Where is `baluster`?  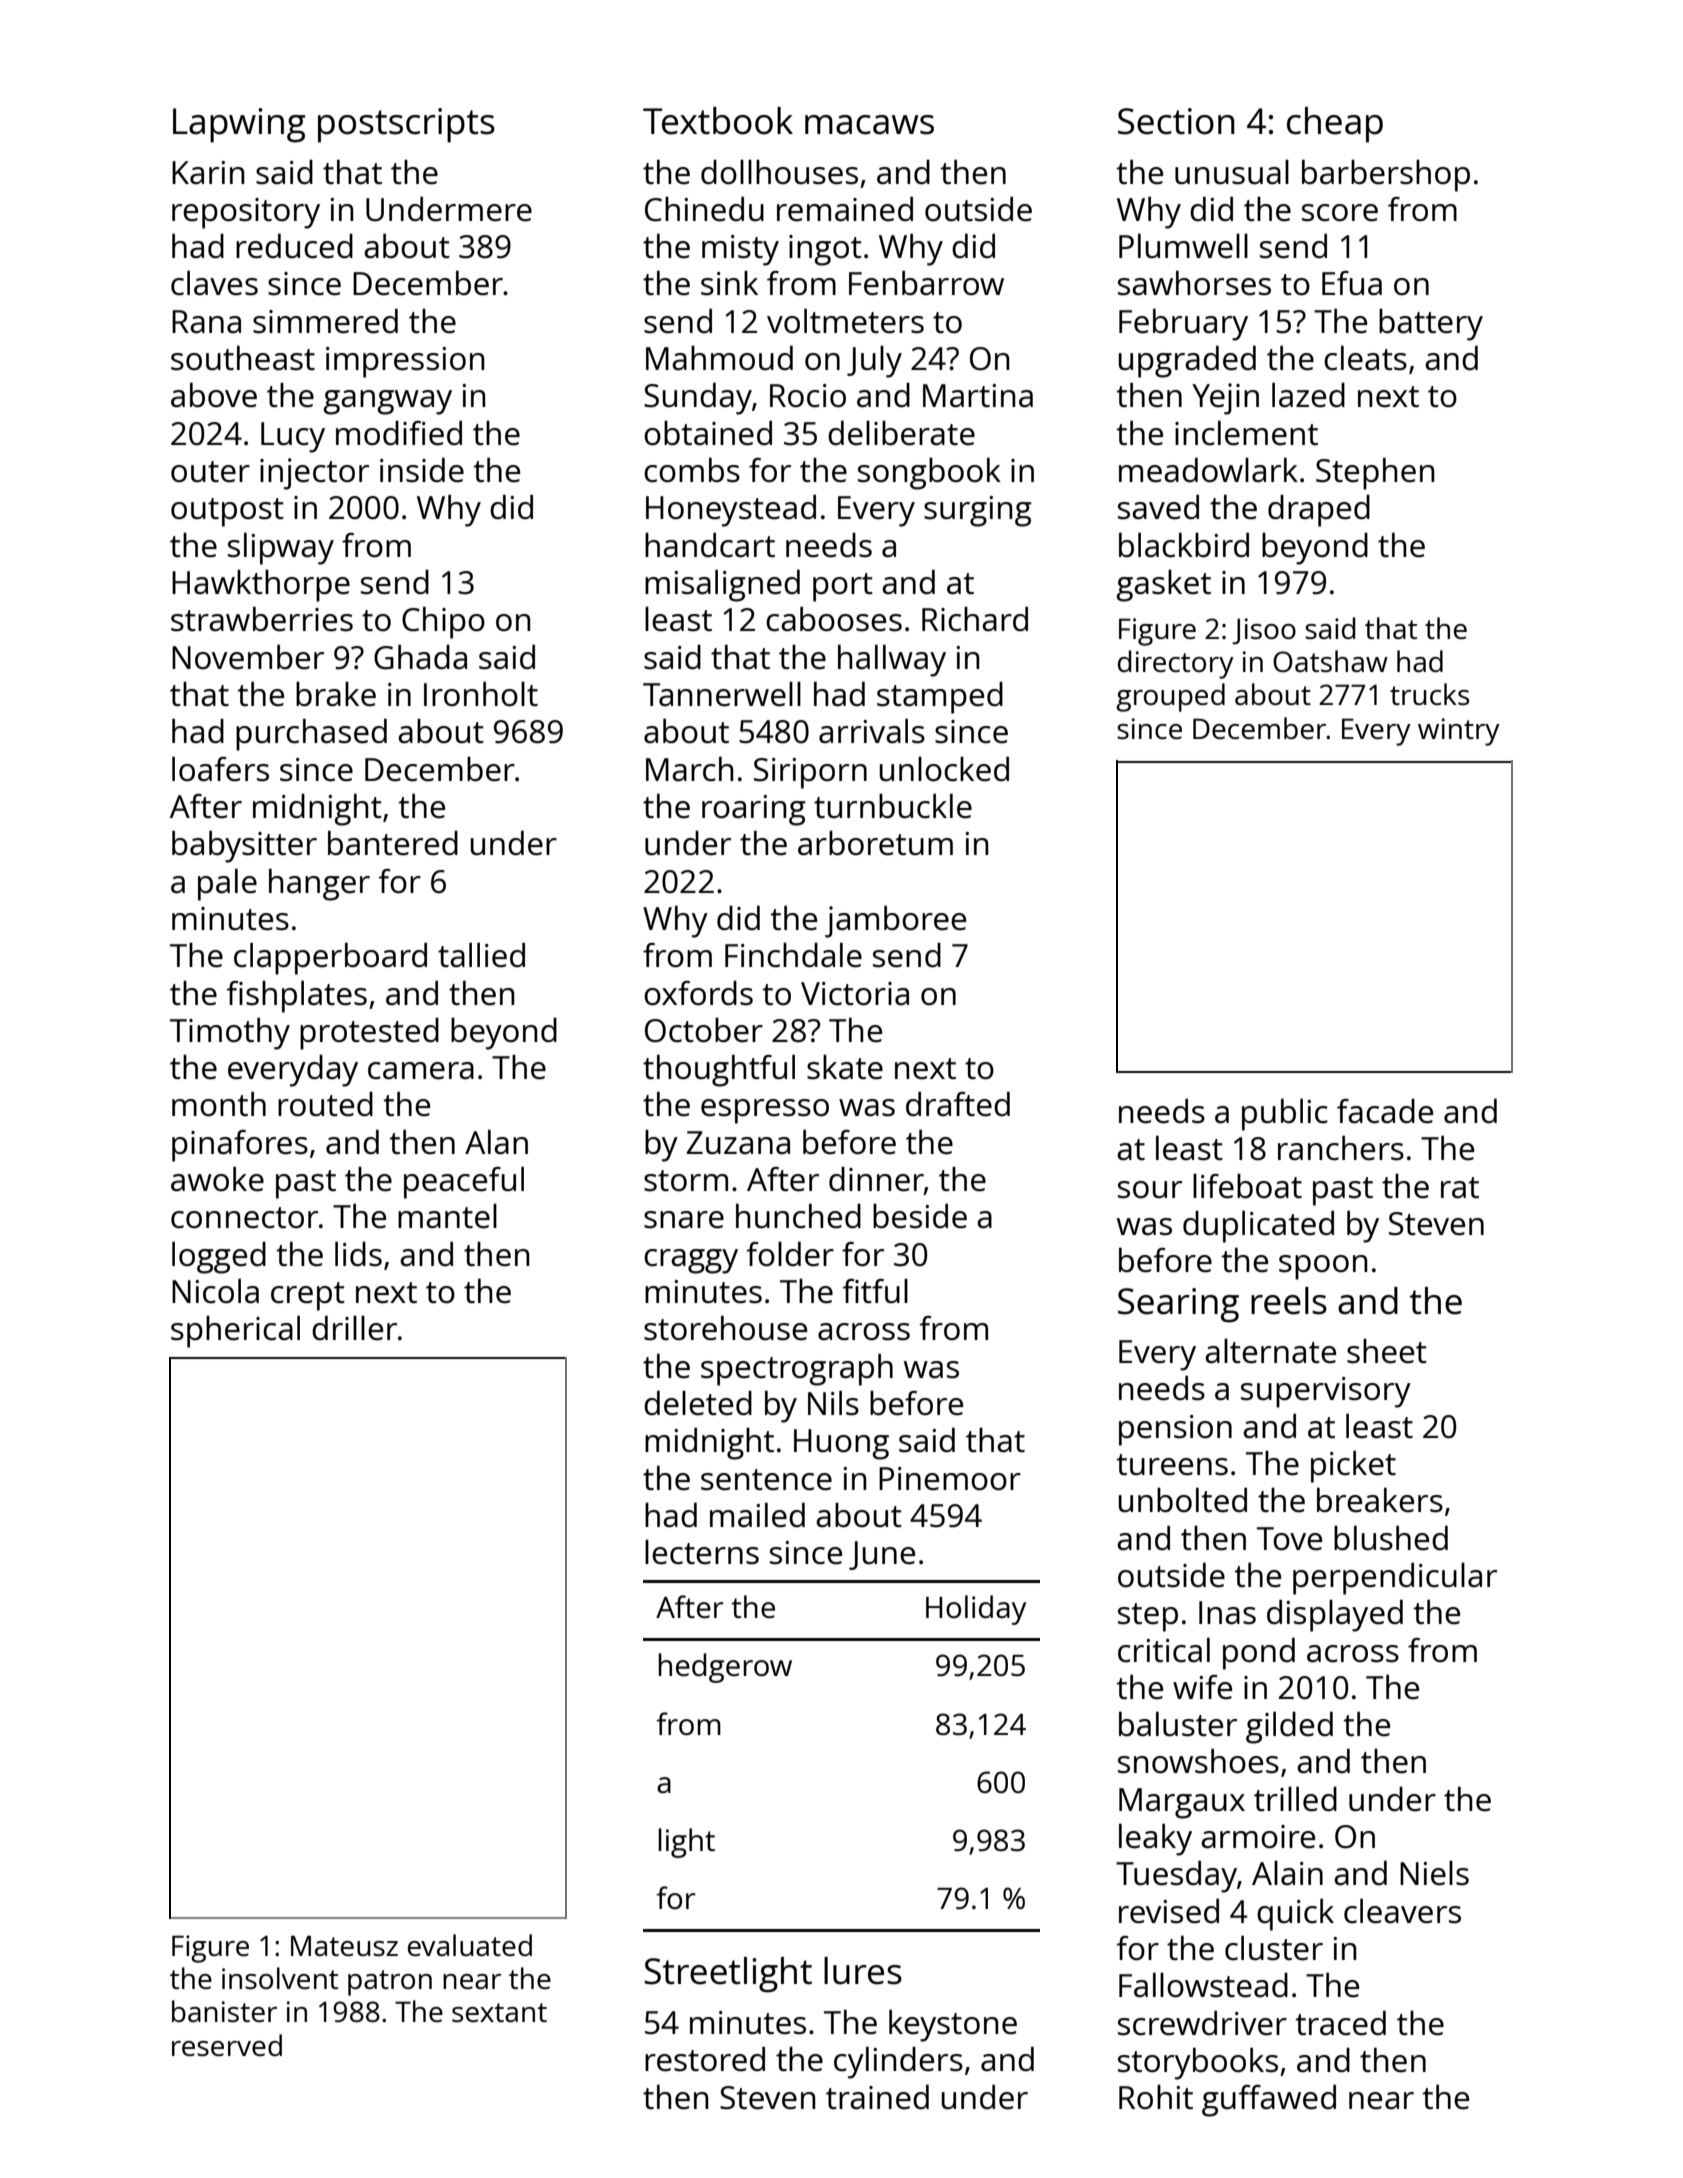
baluster is located at coordinates (1178, 1724).
